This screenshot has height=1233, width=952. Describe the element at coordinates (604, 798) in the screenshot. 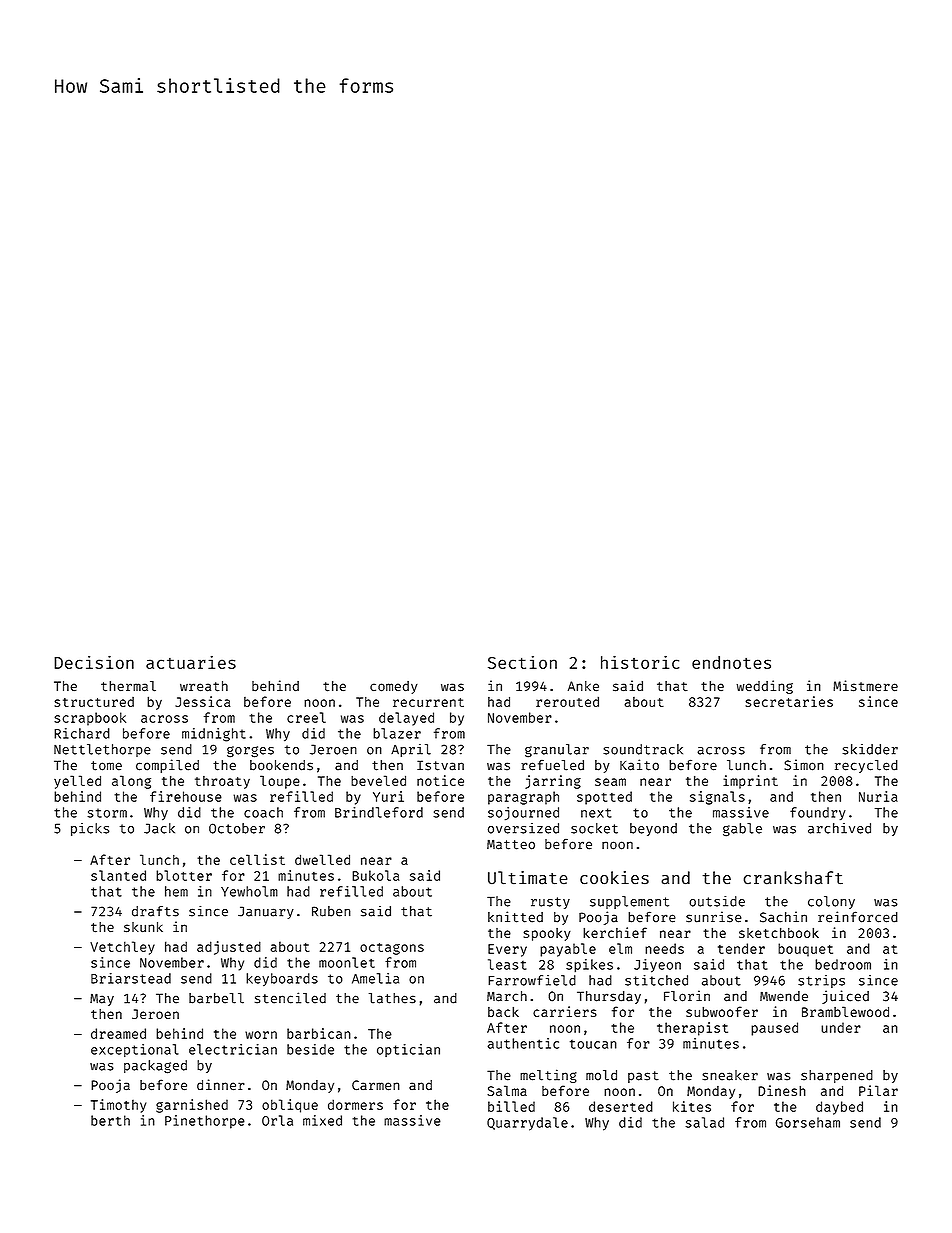

I see `spotted` at that location.
